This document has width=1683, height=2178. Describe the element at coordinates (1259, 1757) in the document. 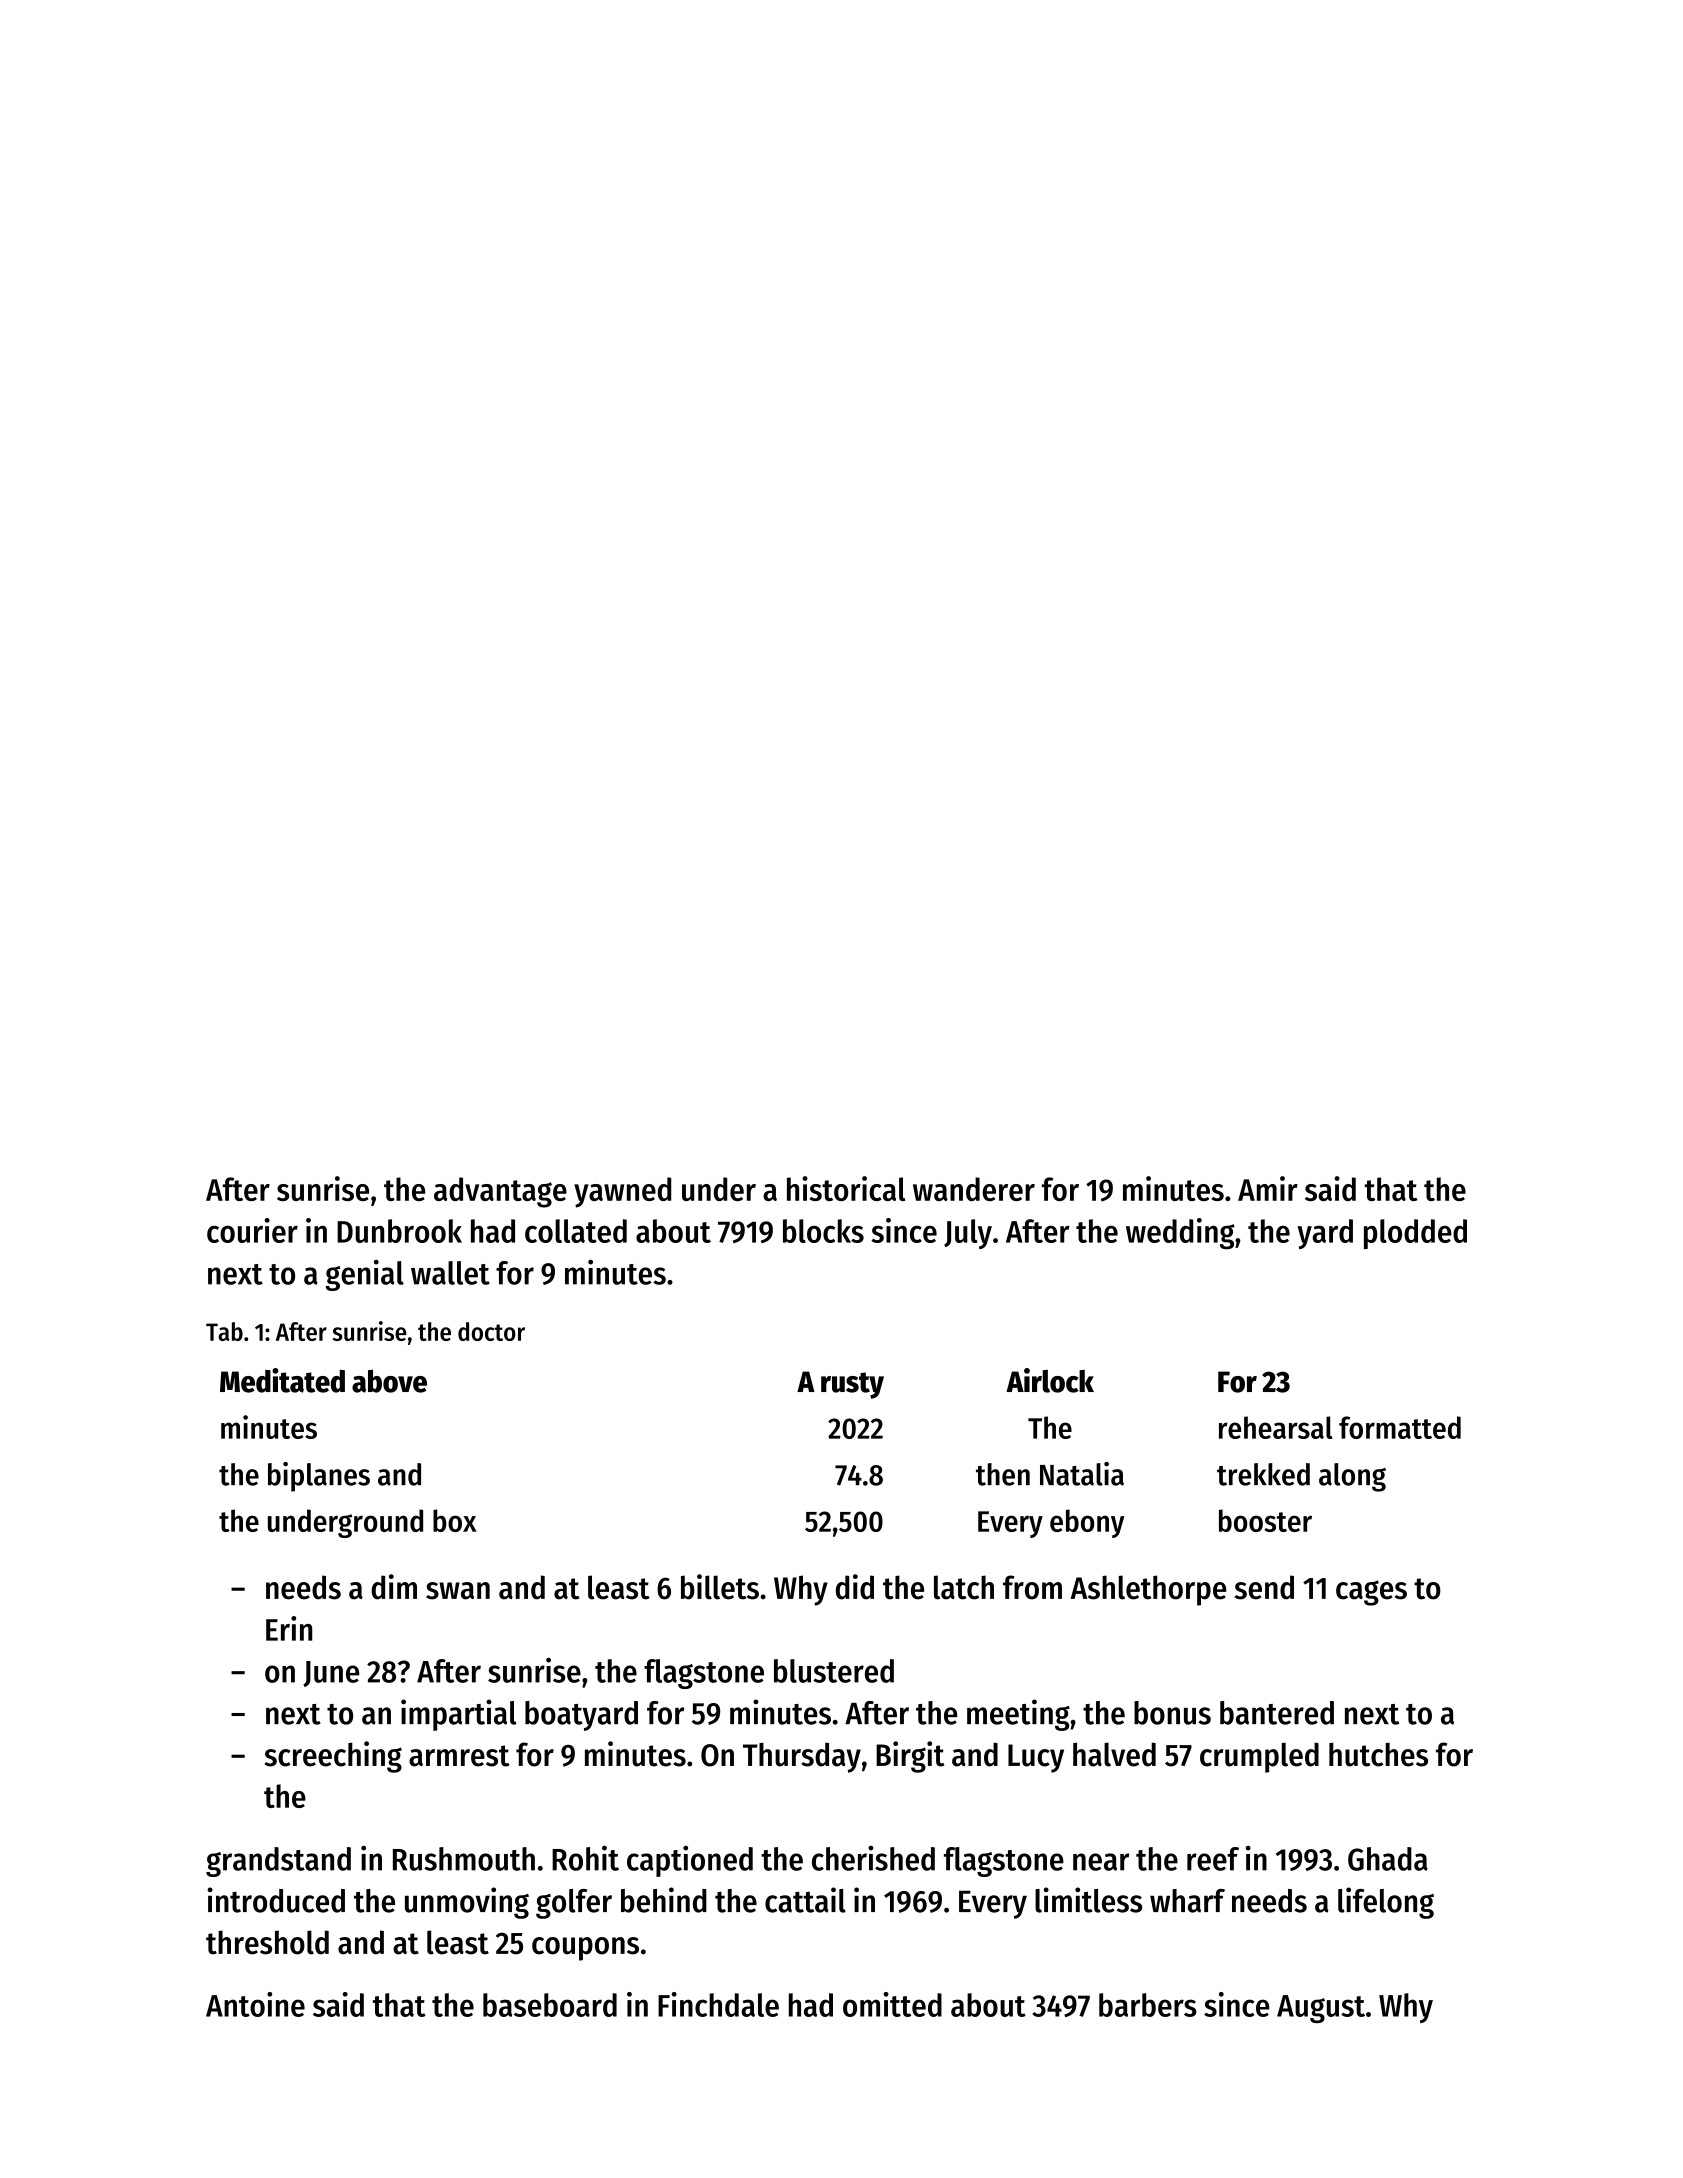

I see `crumpled` at that location.
